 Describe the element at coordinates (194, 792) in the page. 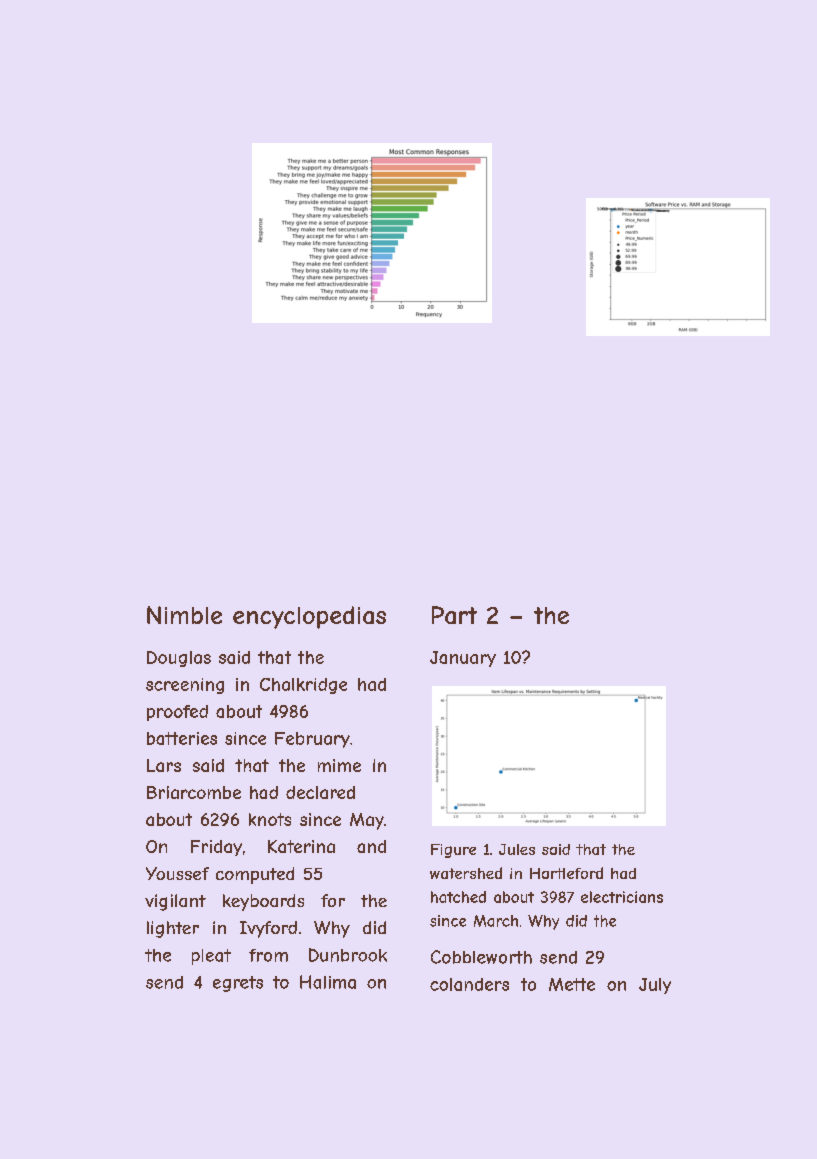

I see `Briarcombe` at that location.
